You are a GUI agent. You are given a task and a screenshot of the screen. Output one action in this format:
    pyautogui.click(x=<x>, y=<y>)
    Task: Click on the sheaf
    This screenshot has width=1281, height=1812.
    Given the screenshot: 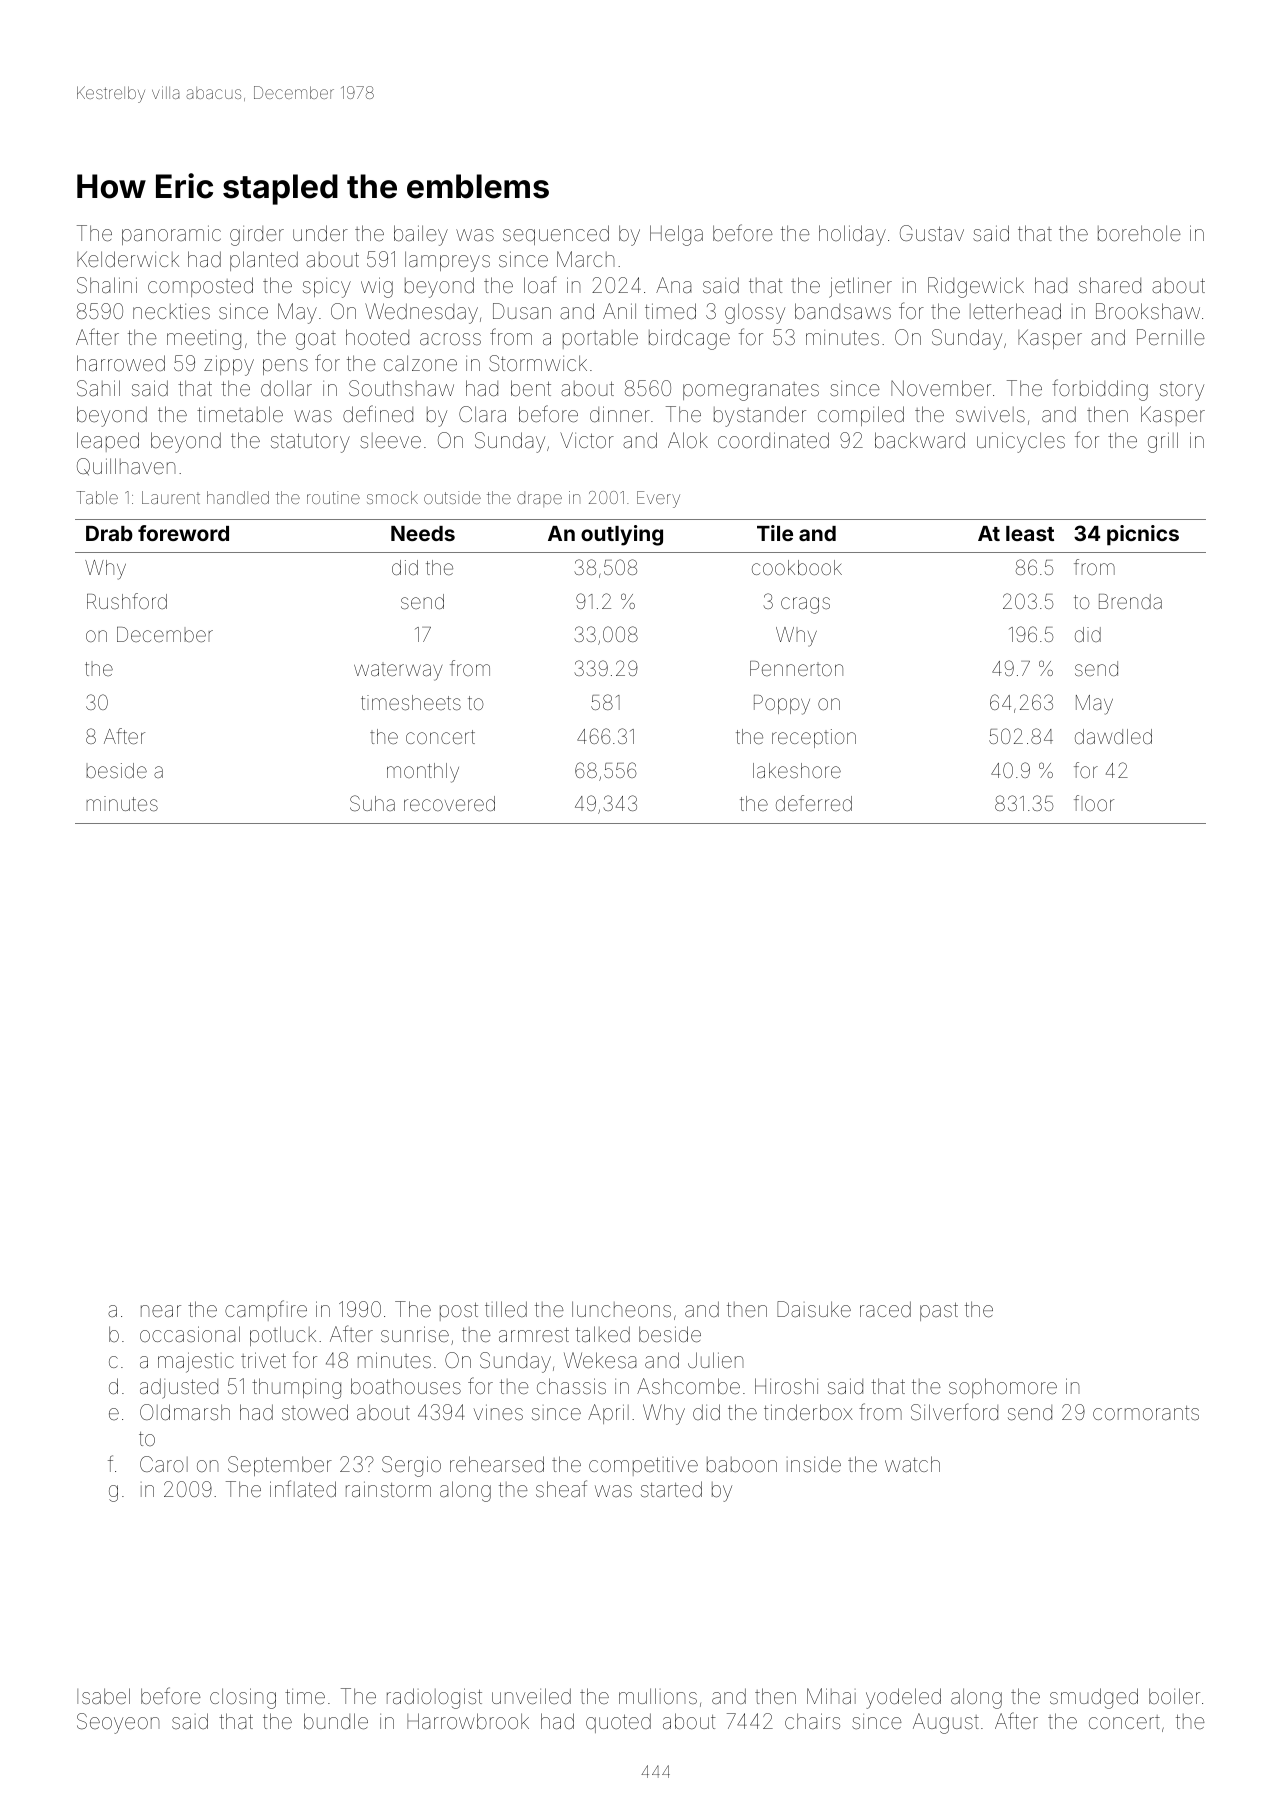 What is the action you would take?
    pyautogui.click(x=561, y=1489)
